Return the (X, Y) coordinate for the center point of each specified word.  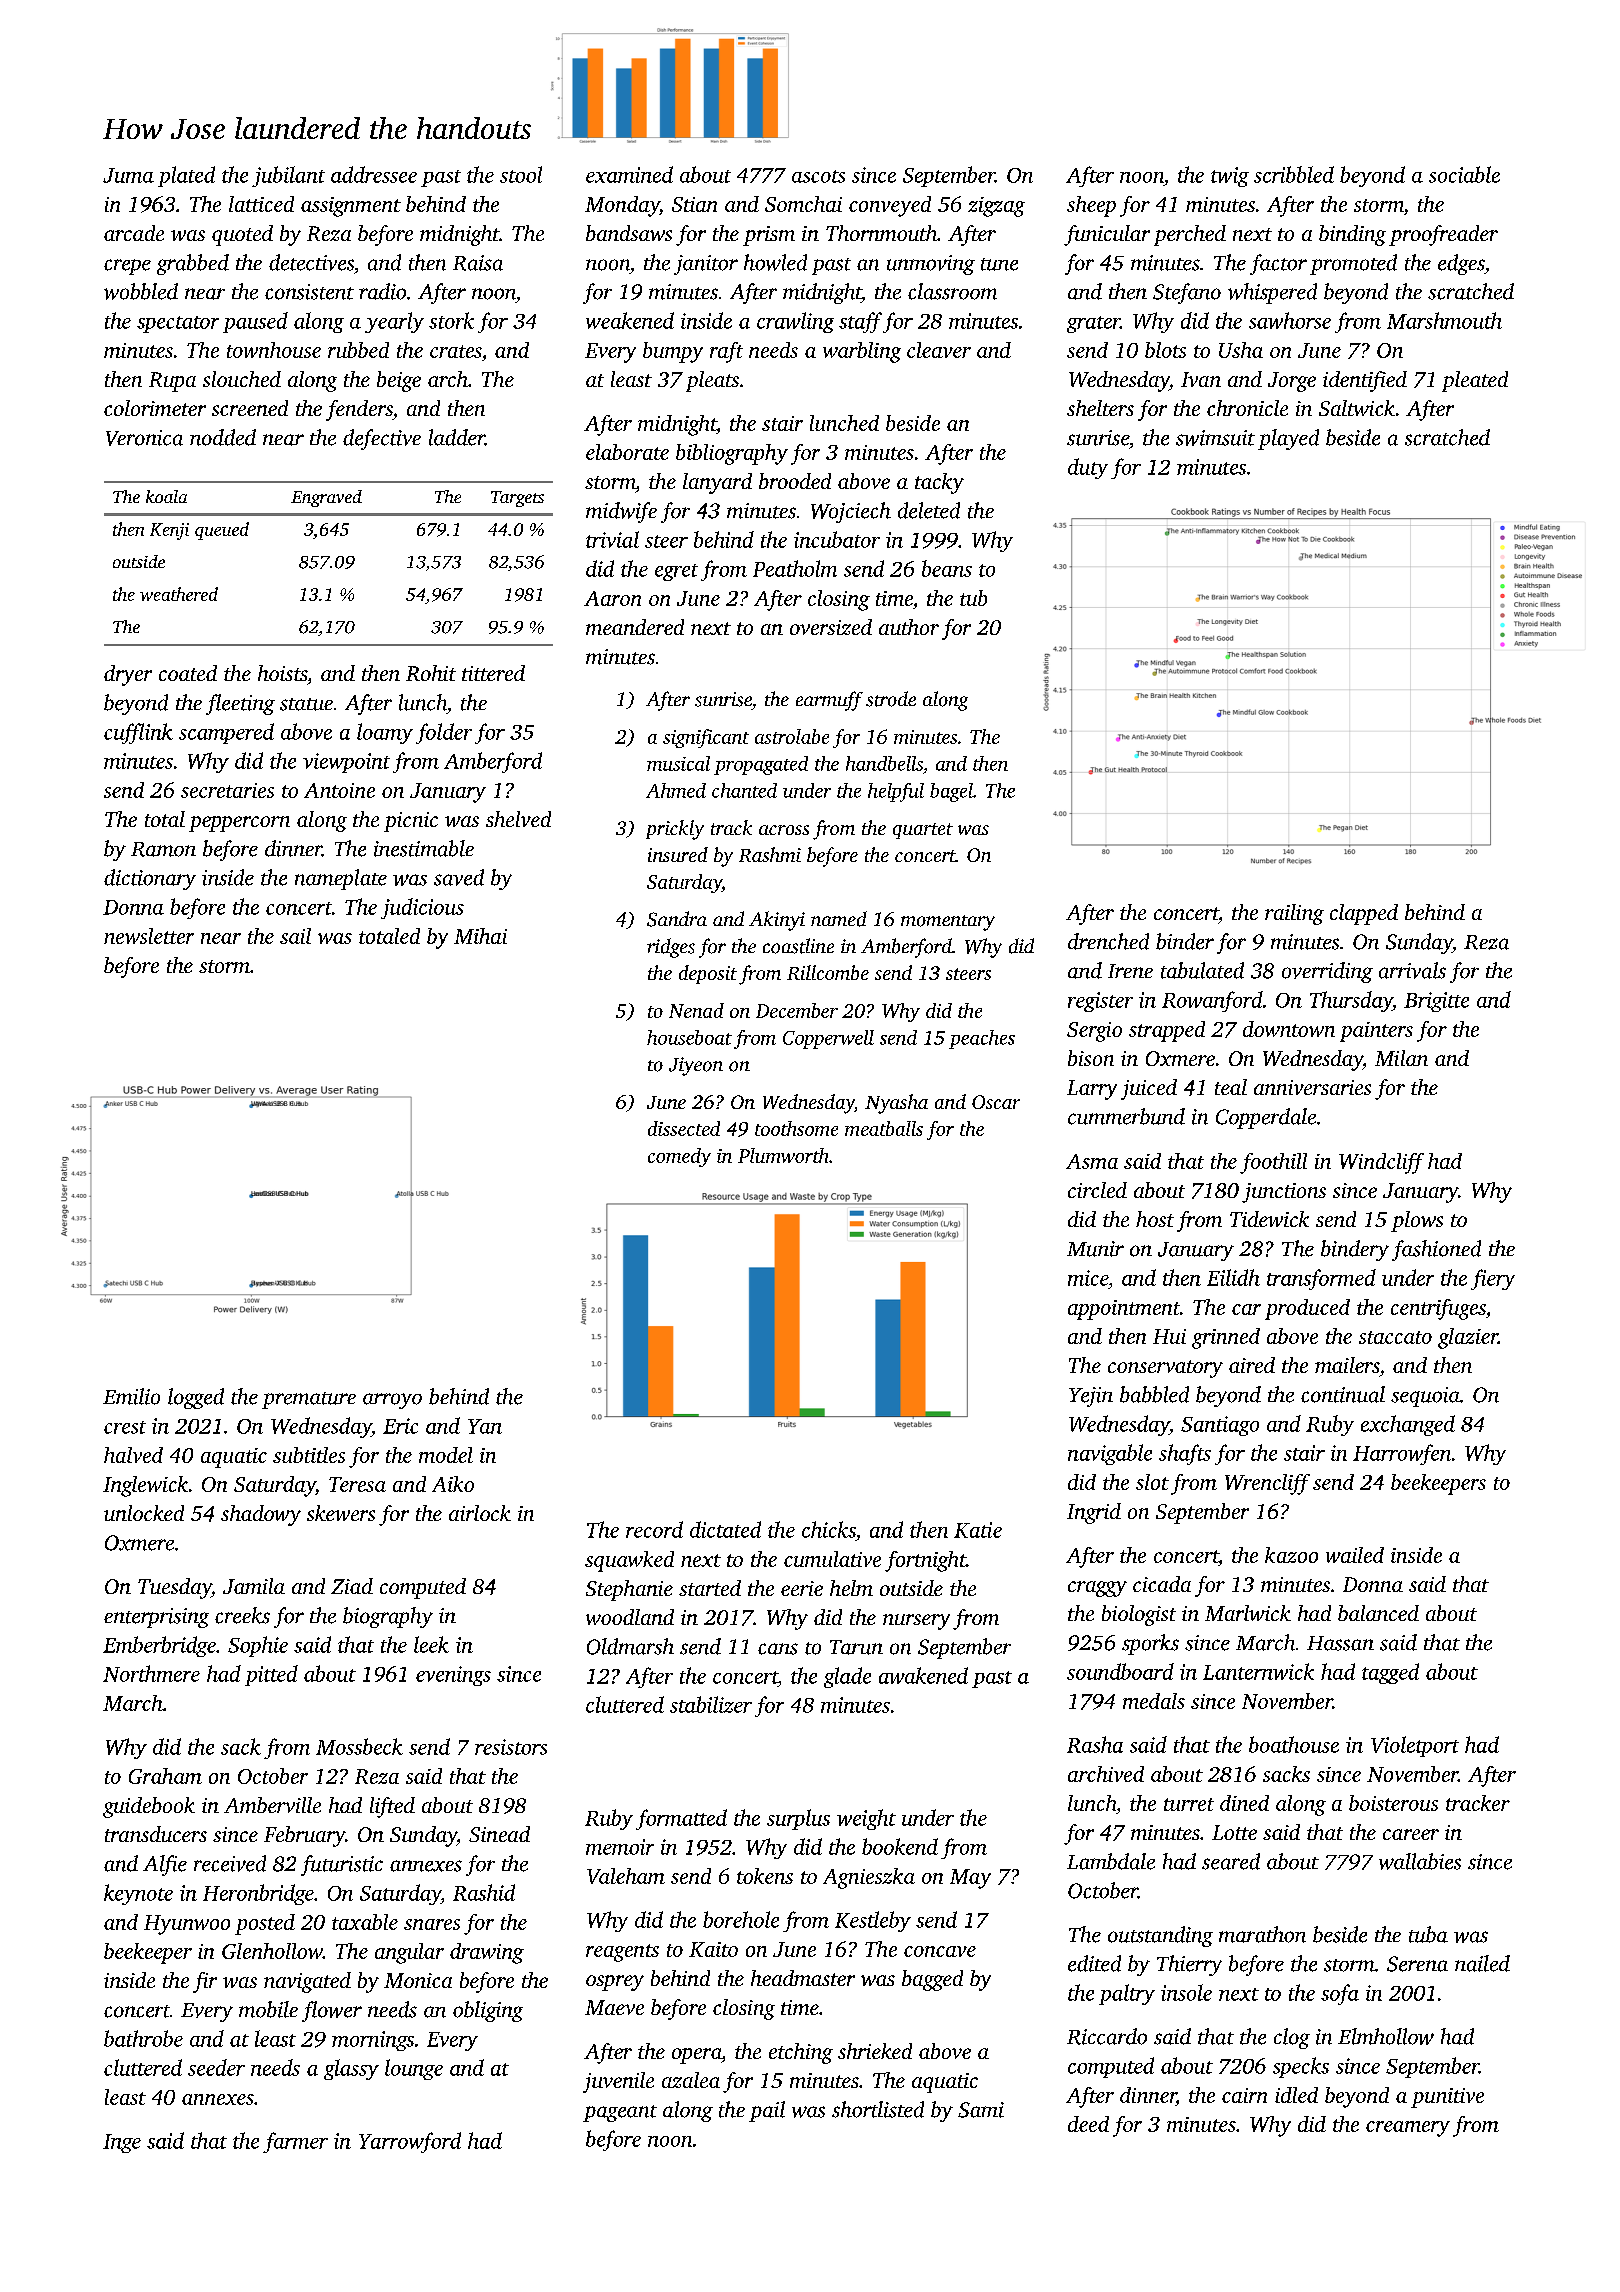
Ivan (1201, 379)
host (1155, 1219)
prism (769, 236)
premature (309, 1400)
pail (767, 2111)
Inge (122, 2143)
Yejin (1091, 1397)
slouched (242, 379)
